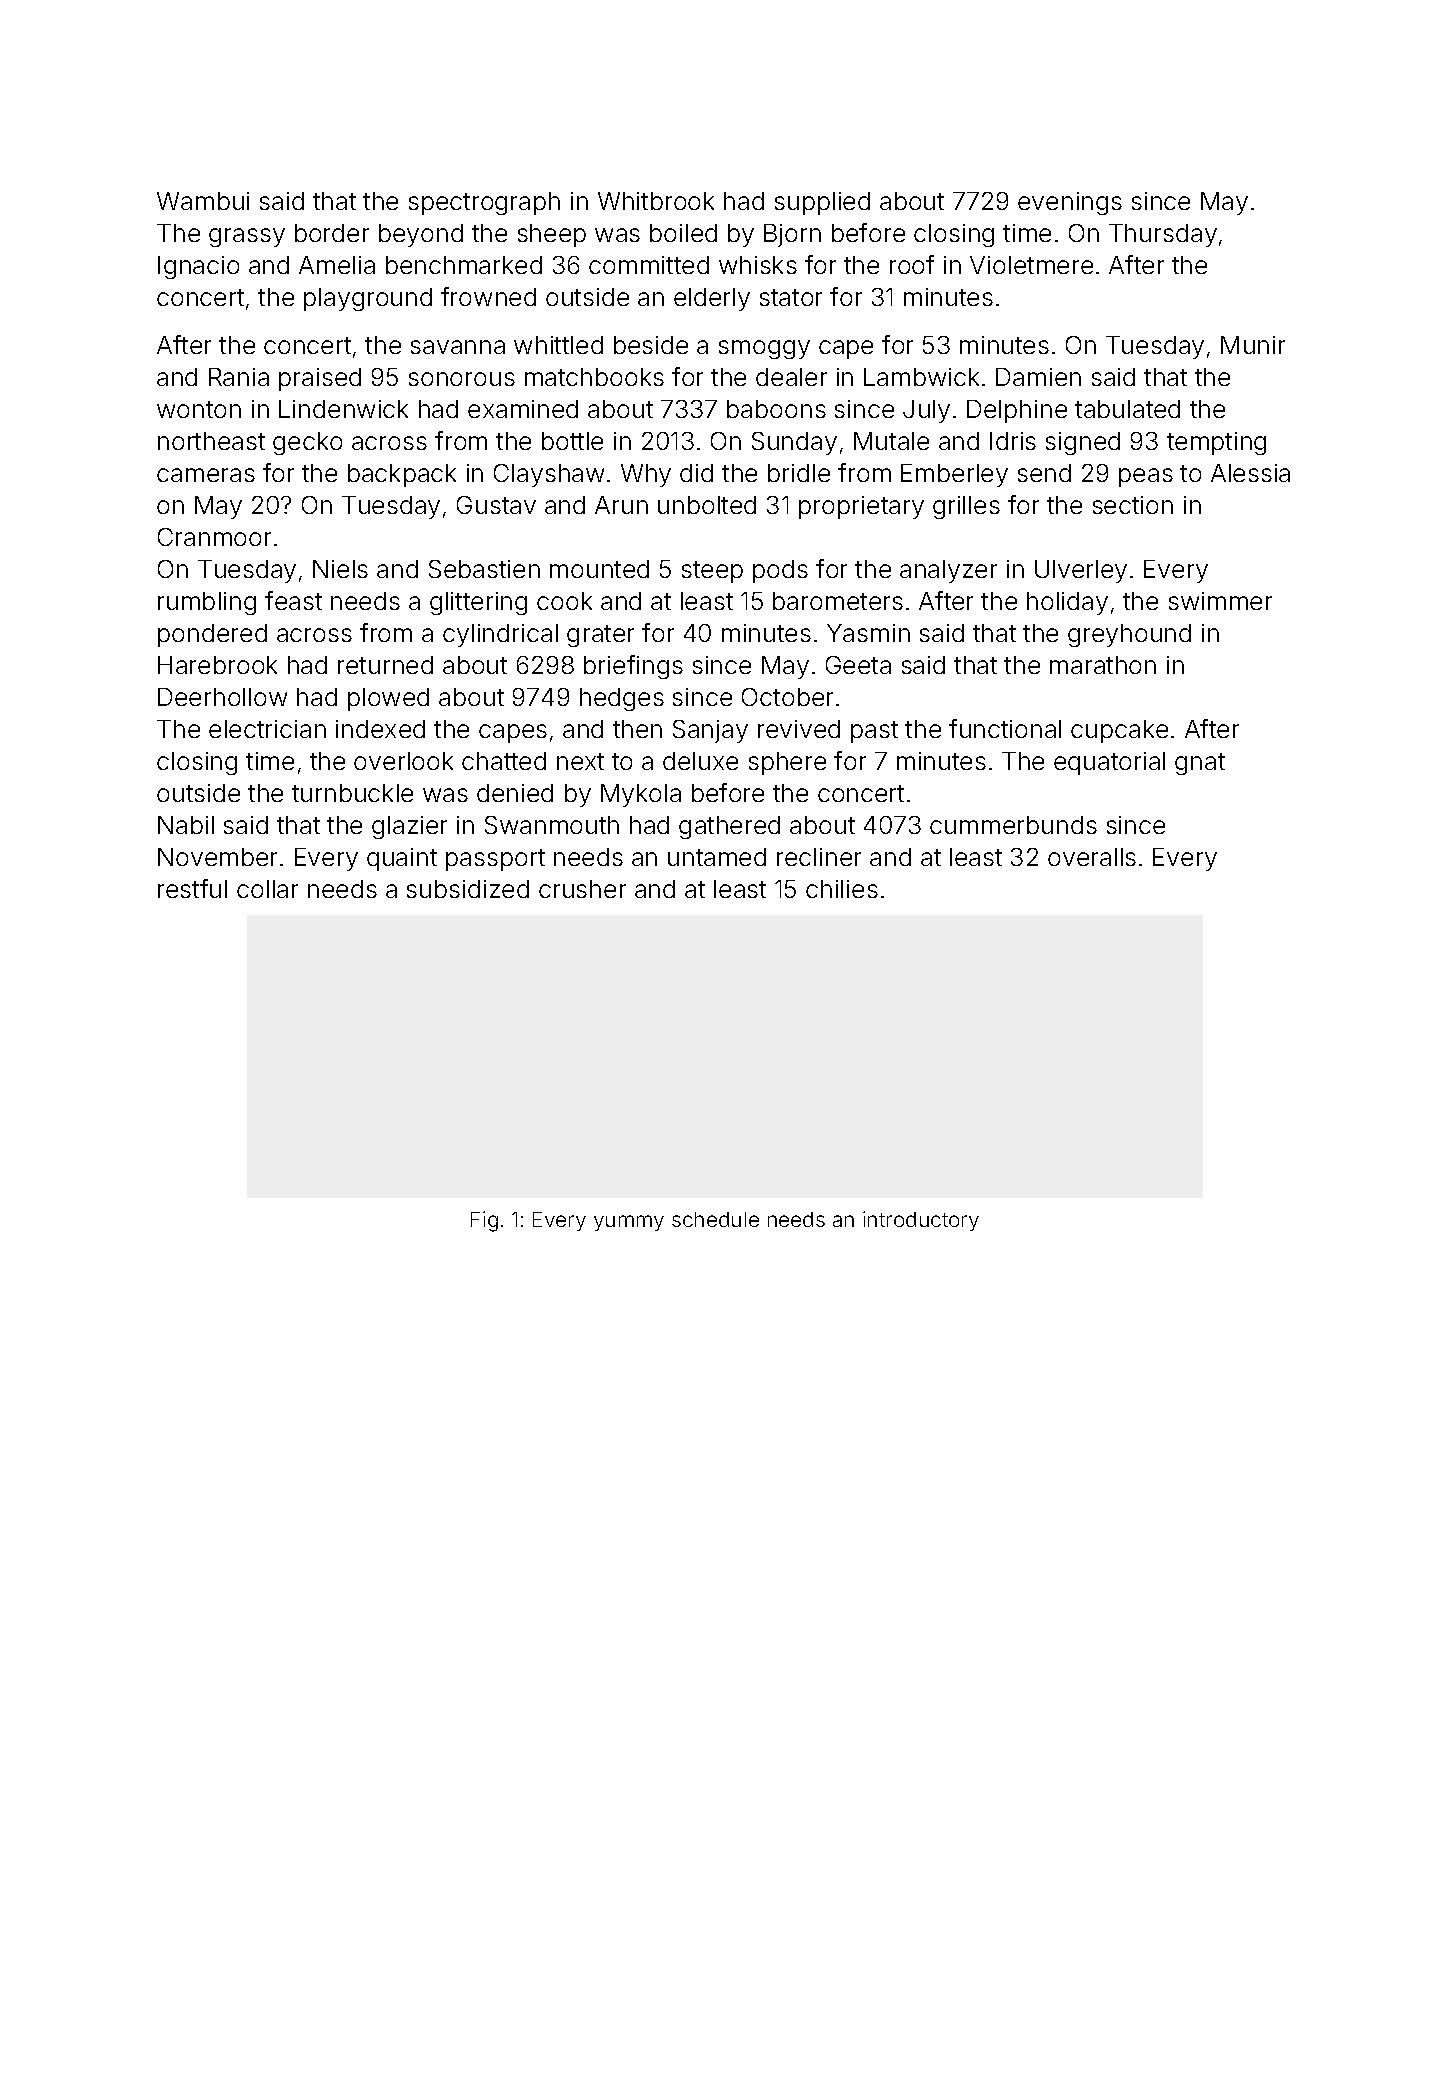  Describe the element at coordinates (1092, 857) in the document. I see `overalls` at that location.
